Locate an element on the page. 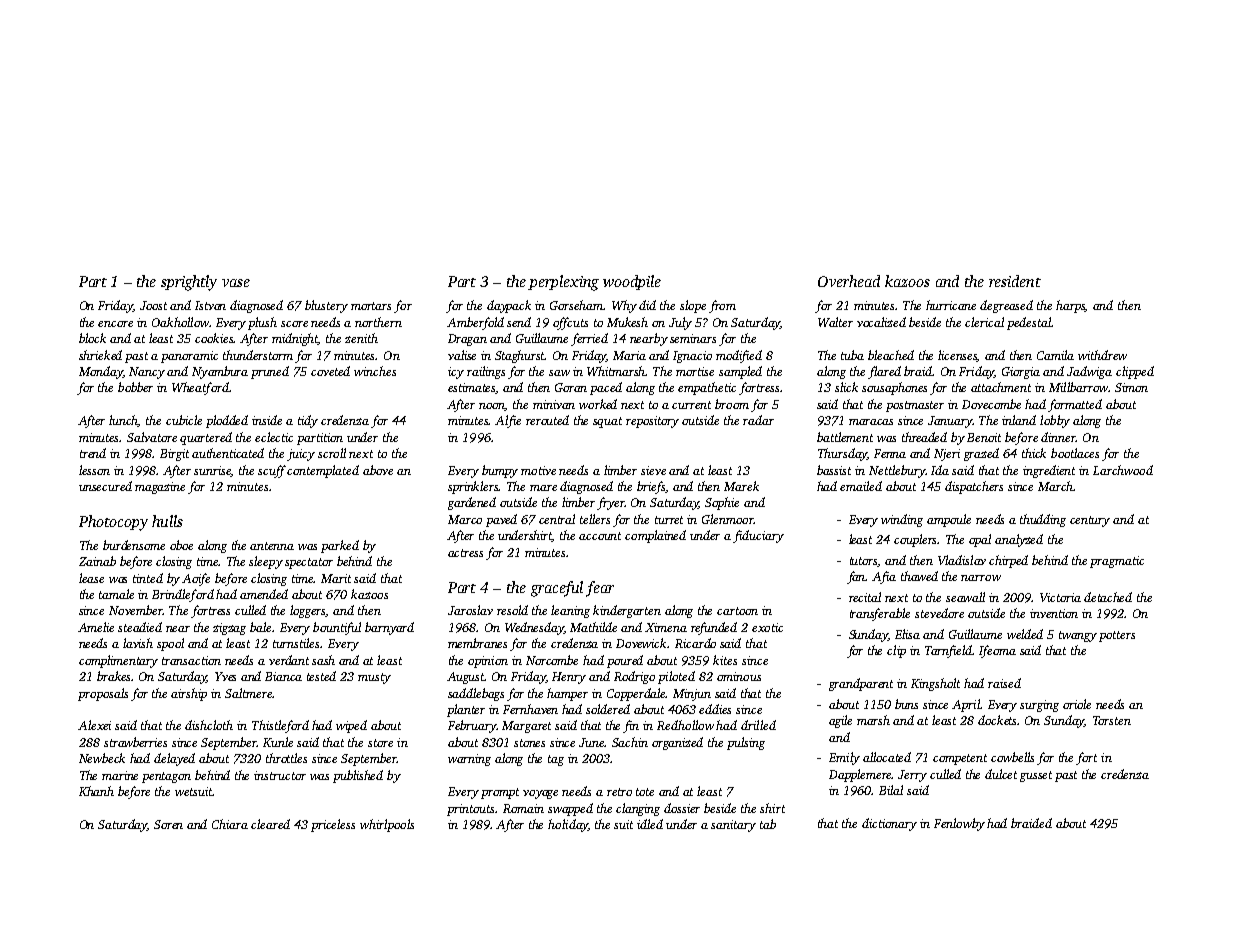 This image has width=1233, height=952. Chiara is located at coordinates (230, 824).
